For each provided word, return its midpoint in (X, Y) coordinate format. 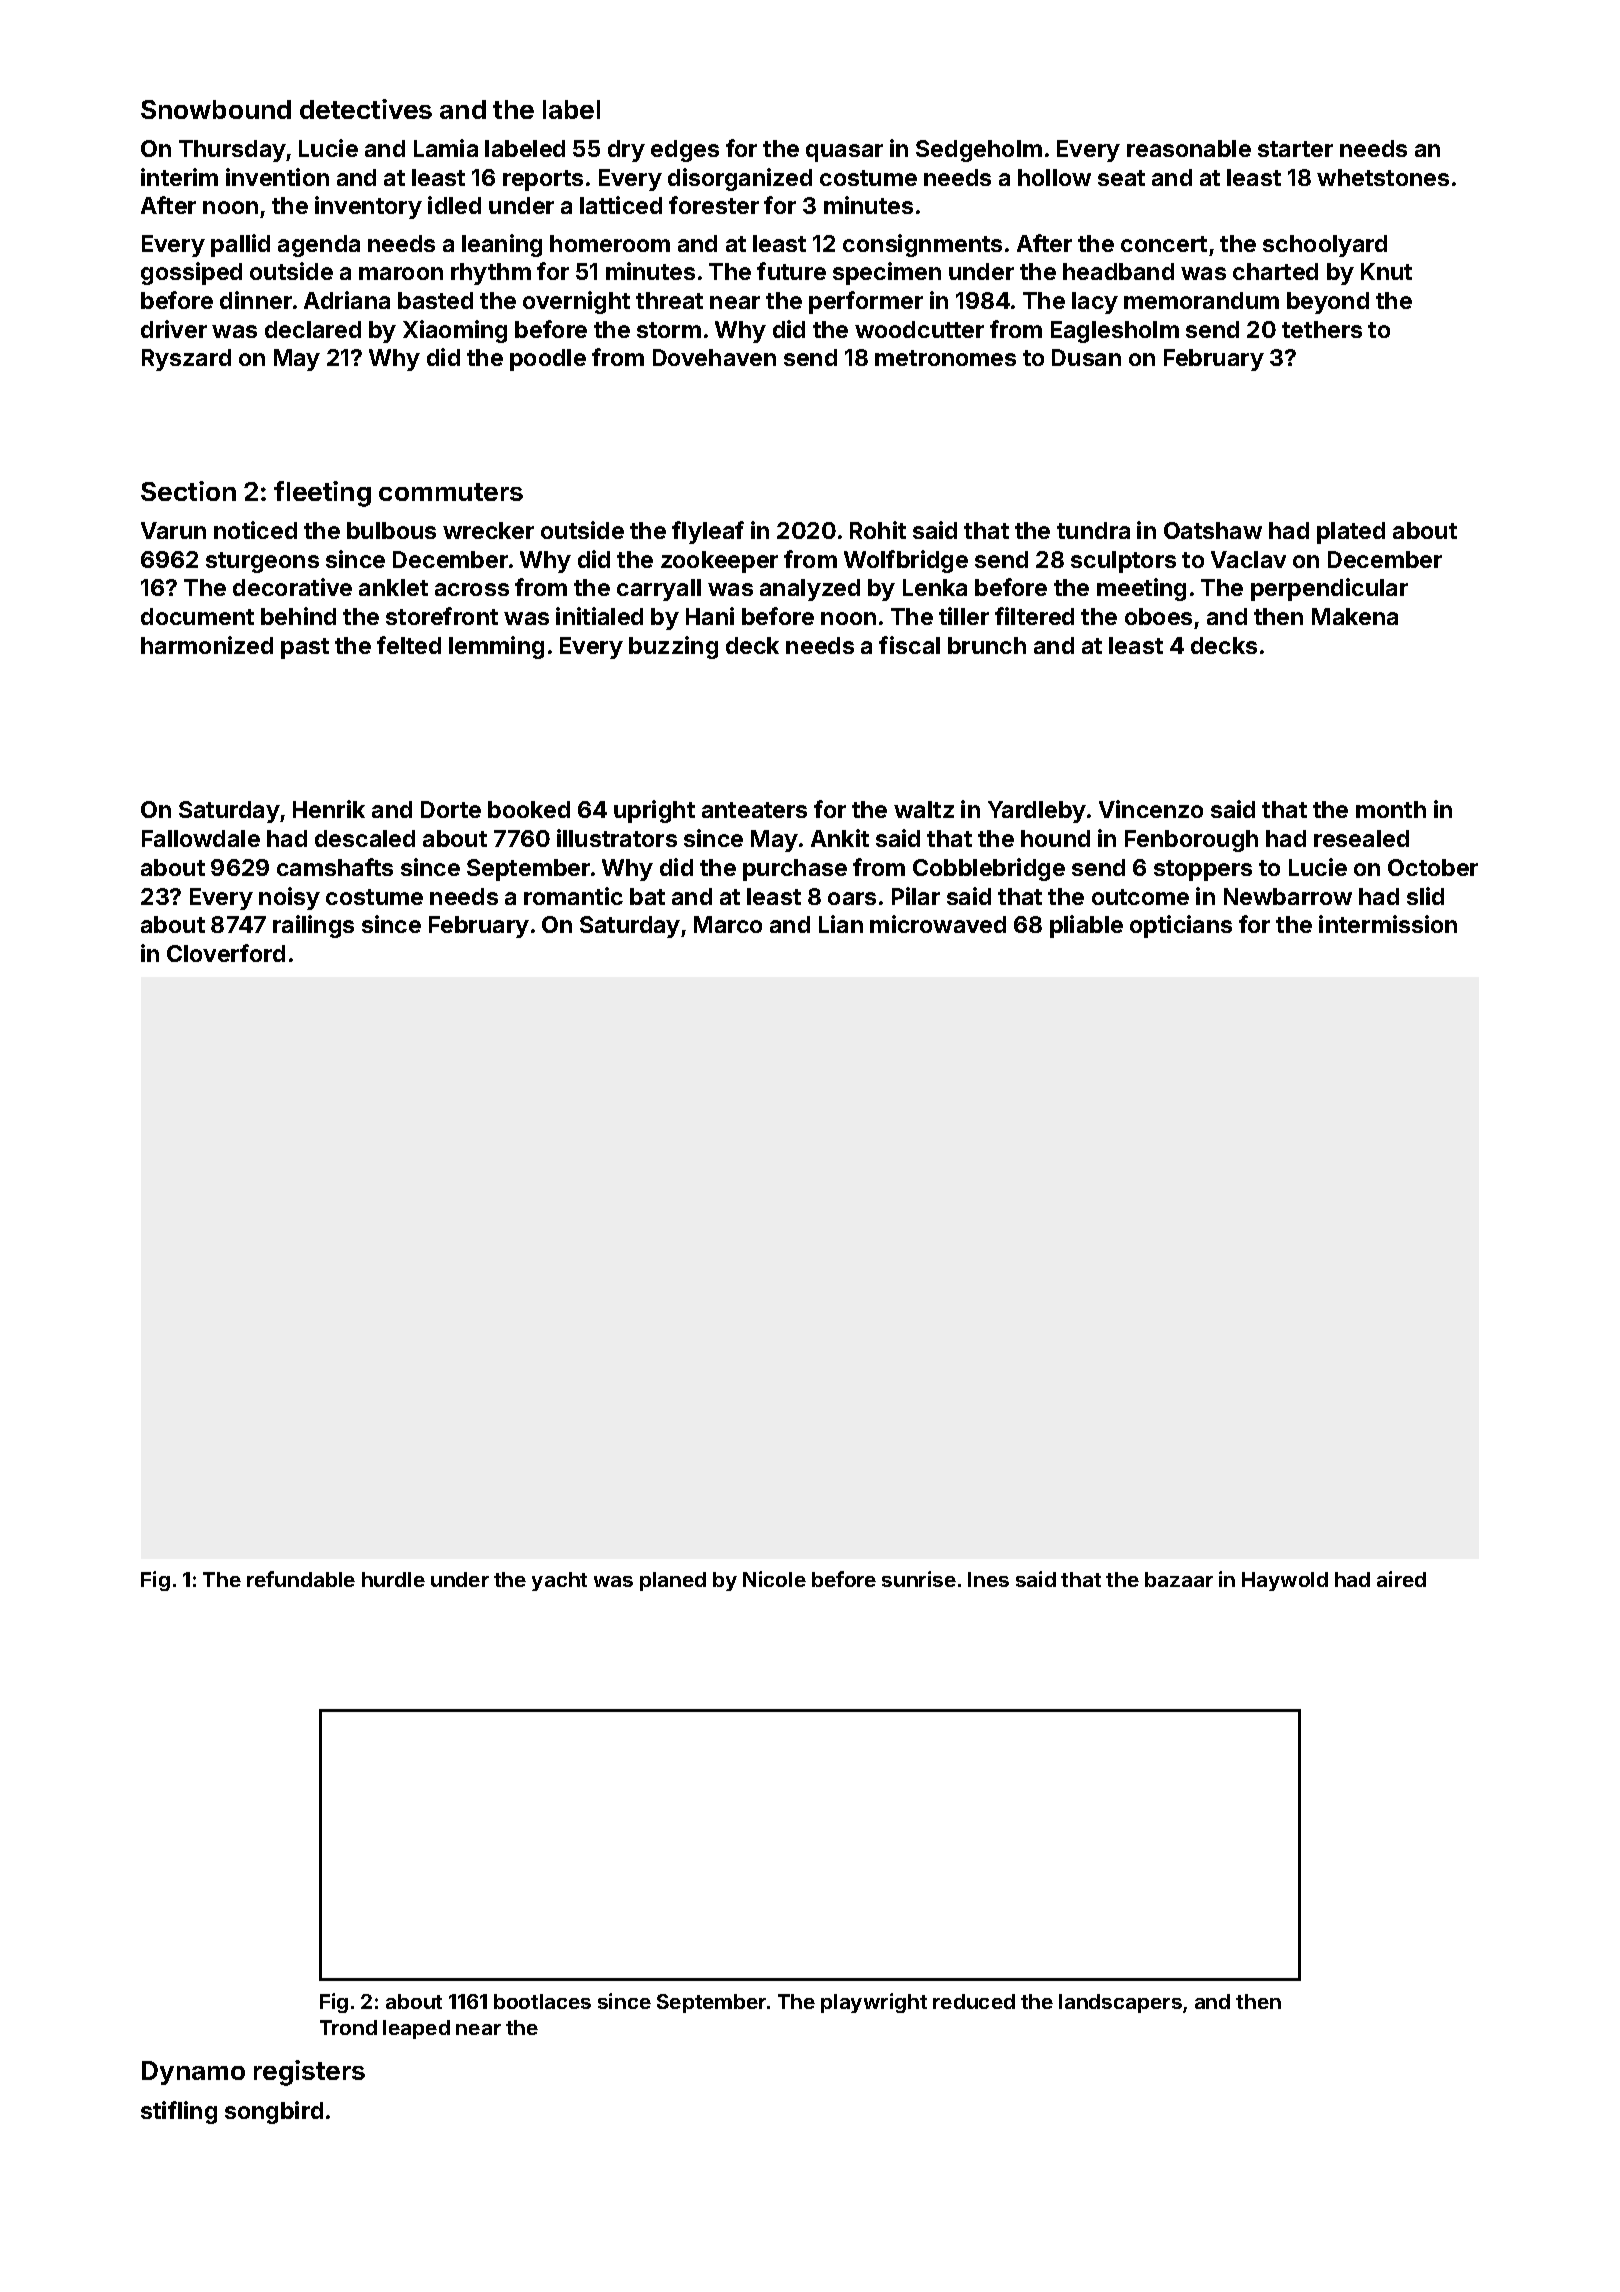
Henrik (329, 809)
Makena (1355, 616)
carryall (659, 590)
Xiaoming (455, 331)
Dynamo (193, 2073)
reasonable (1189, 148)
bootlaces (542, 2001)
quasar (844, 153)
